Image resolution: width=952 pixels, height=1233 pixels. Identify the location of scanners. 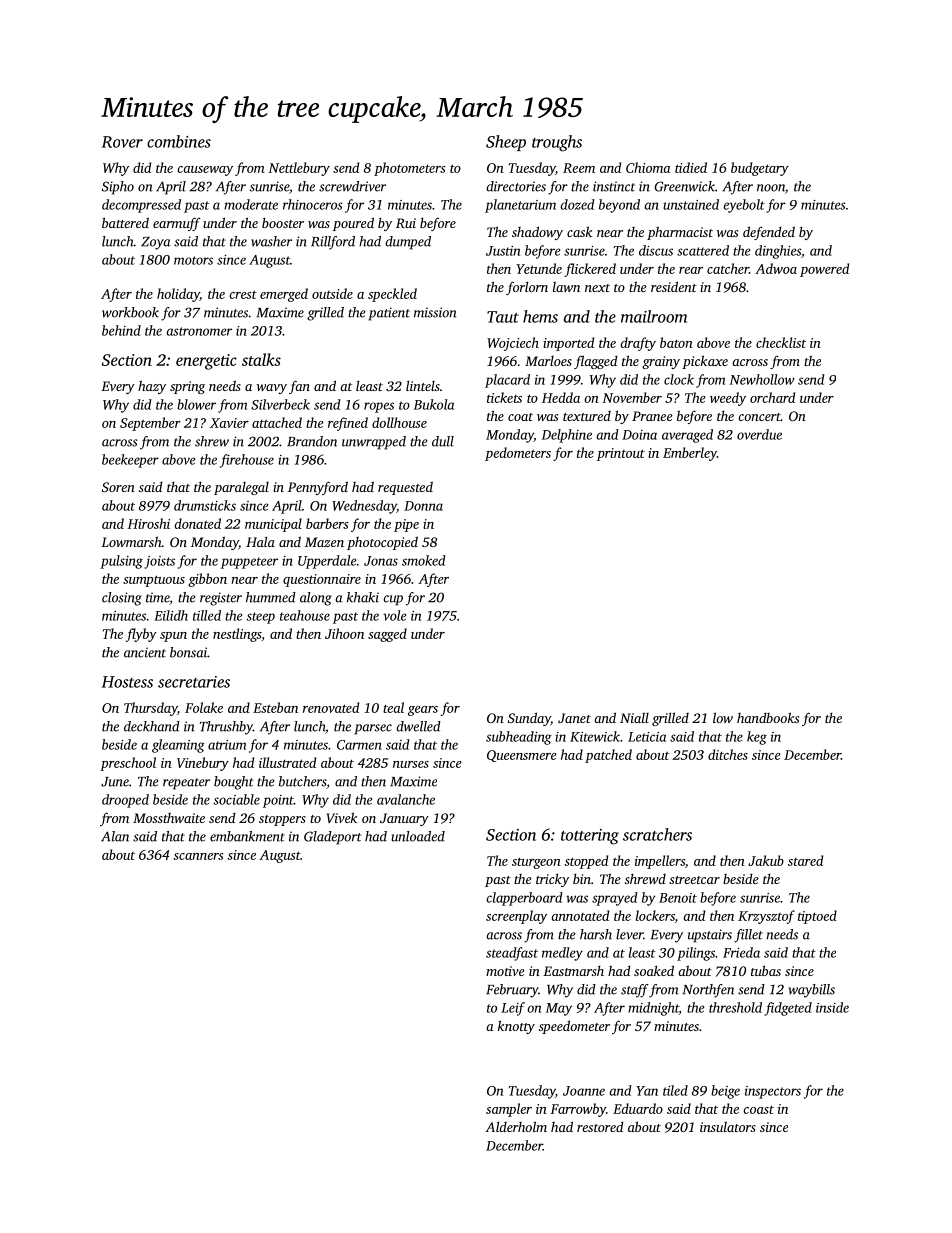
(198, 856).
